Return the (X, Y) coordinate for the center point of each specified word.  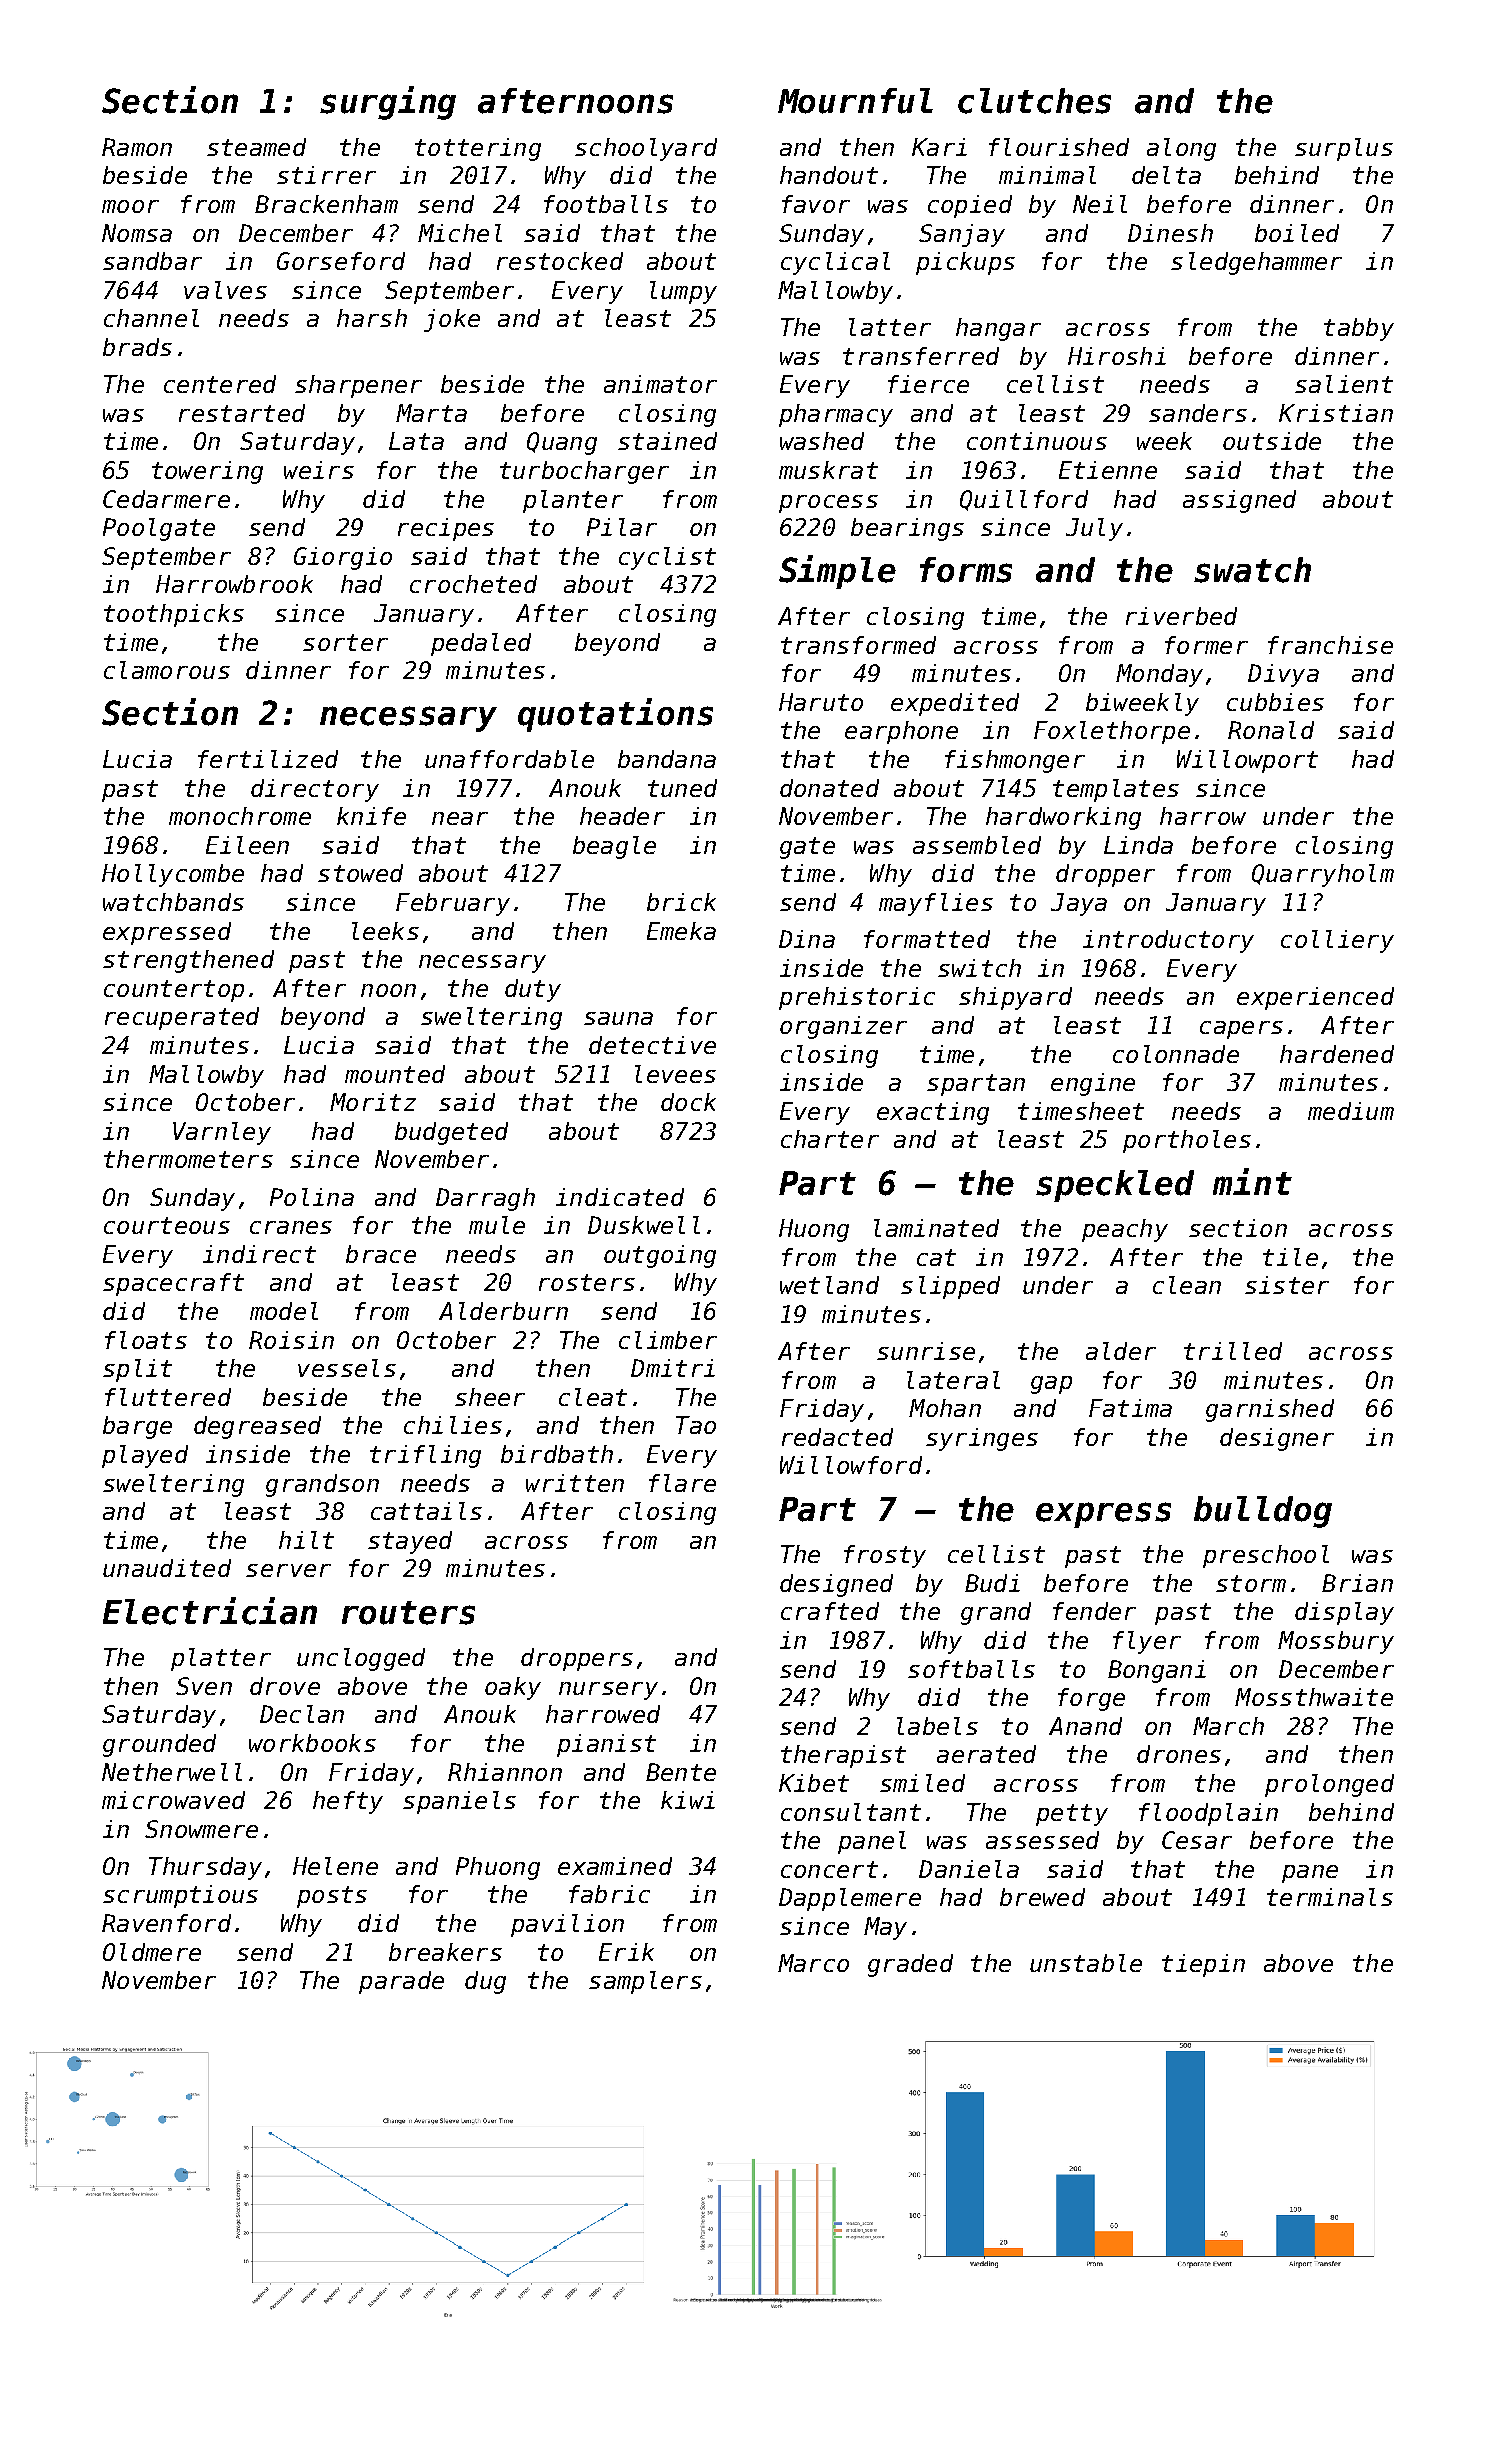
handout (829, 175)
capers (1241, 1030)
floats (146, 1340)
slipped (950, 1287)
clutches (1034, 101)
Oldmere (152, 1952)
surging (388, 103)
